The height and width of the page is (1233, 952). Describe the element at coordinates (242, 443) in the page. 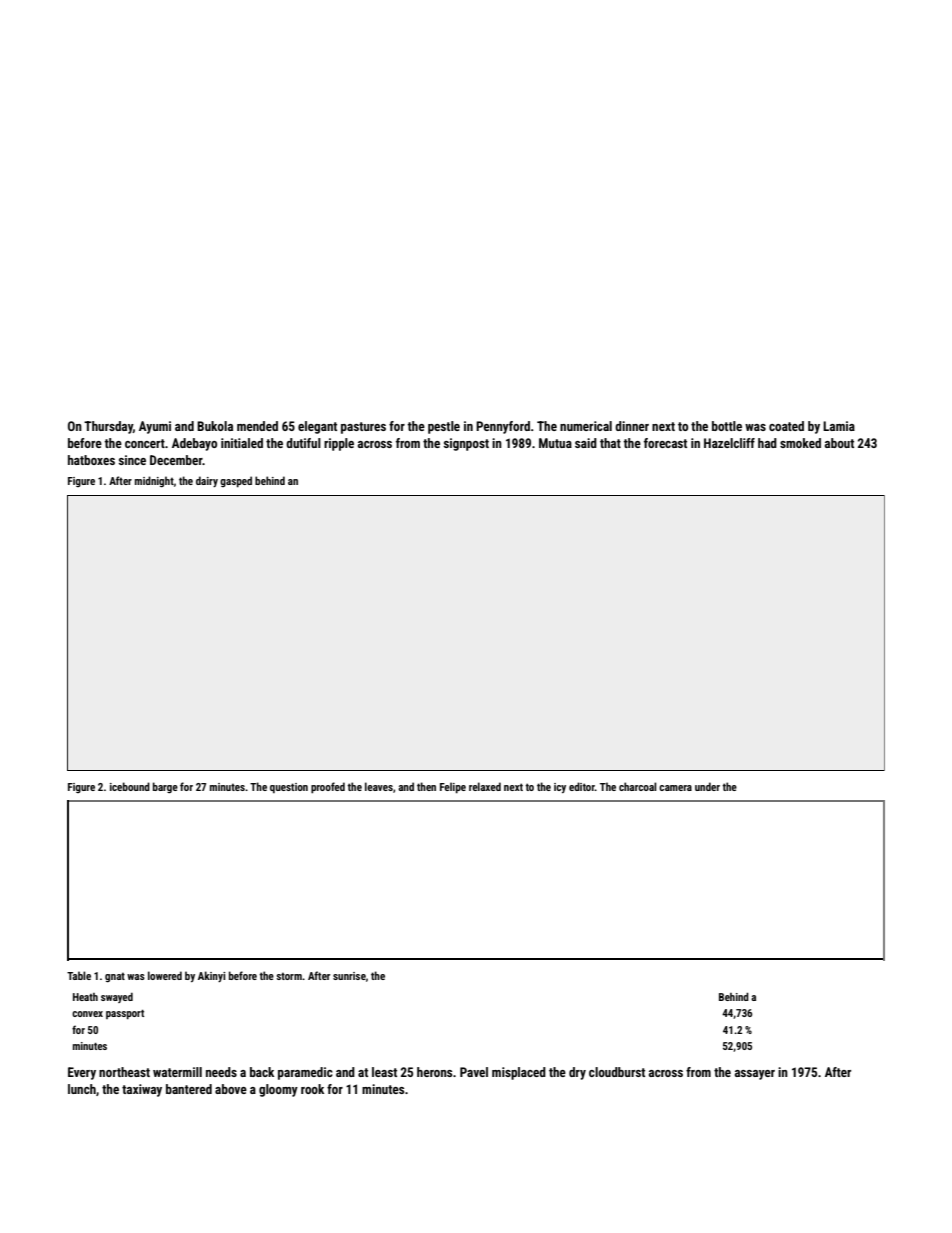

I see `initialed` at that location.
